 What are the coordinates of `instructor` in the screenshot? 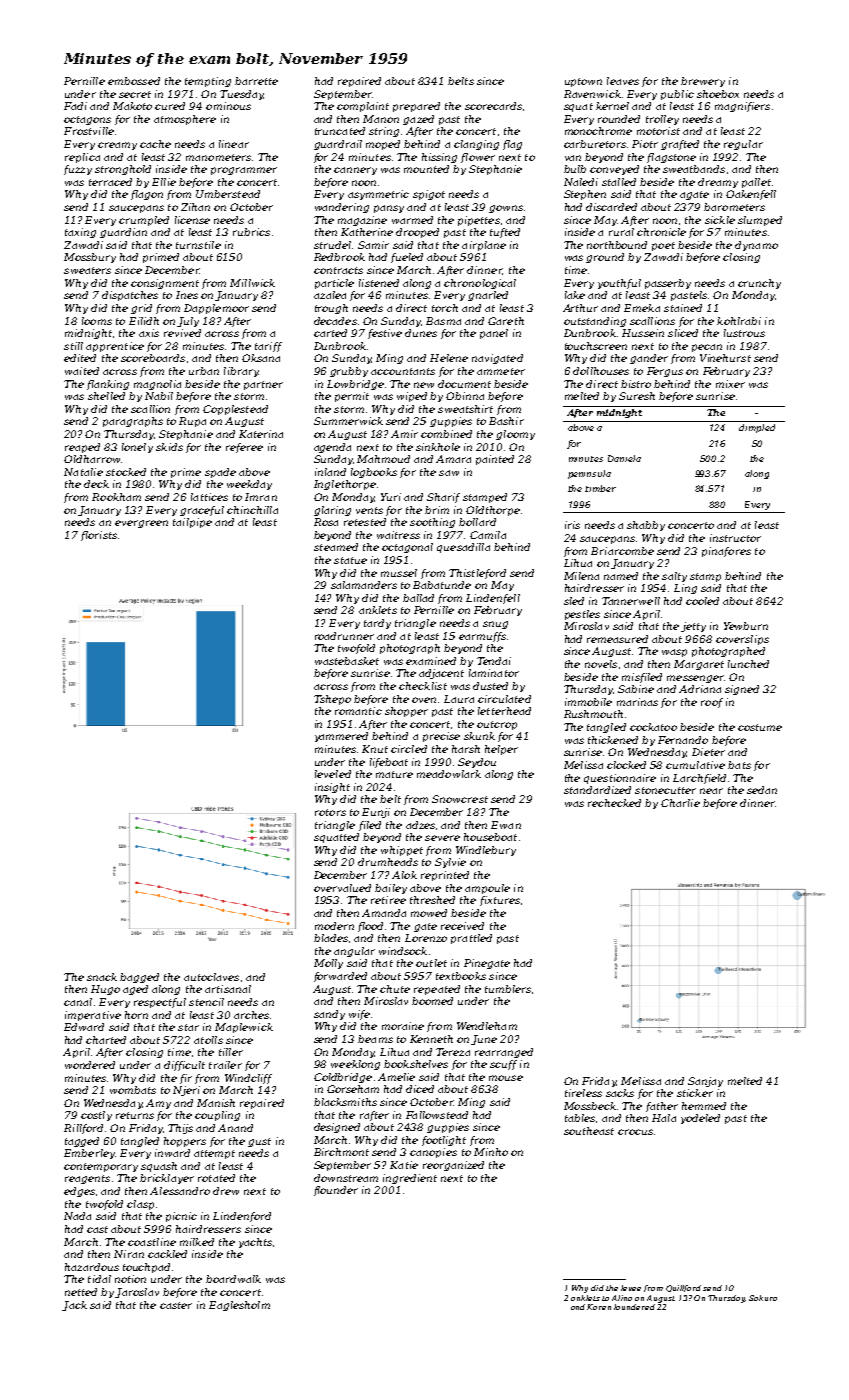 It's located at (735, 538).
